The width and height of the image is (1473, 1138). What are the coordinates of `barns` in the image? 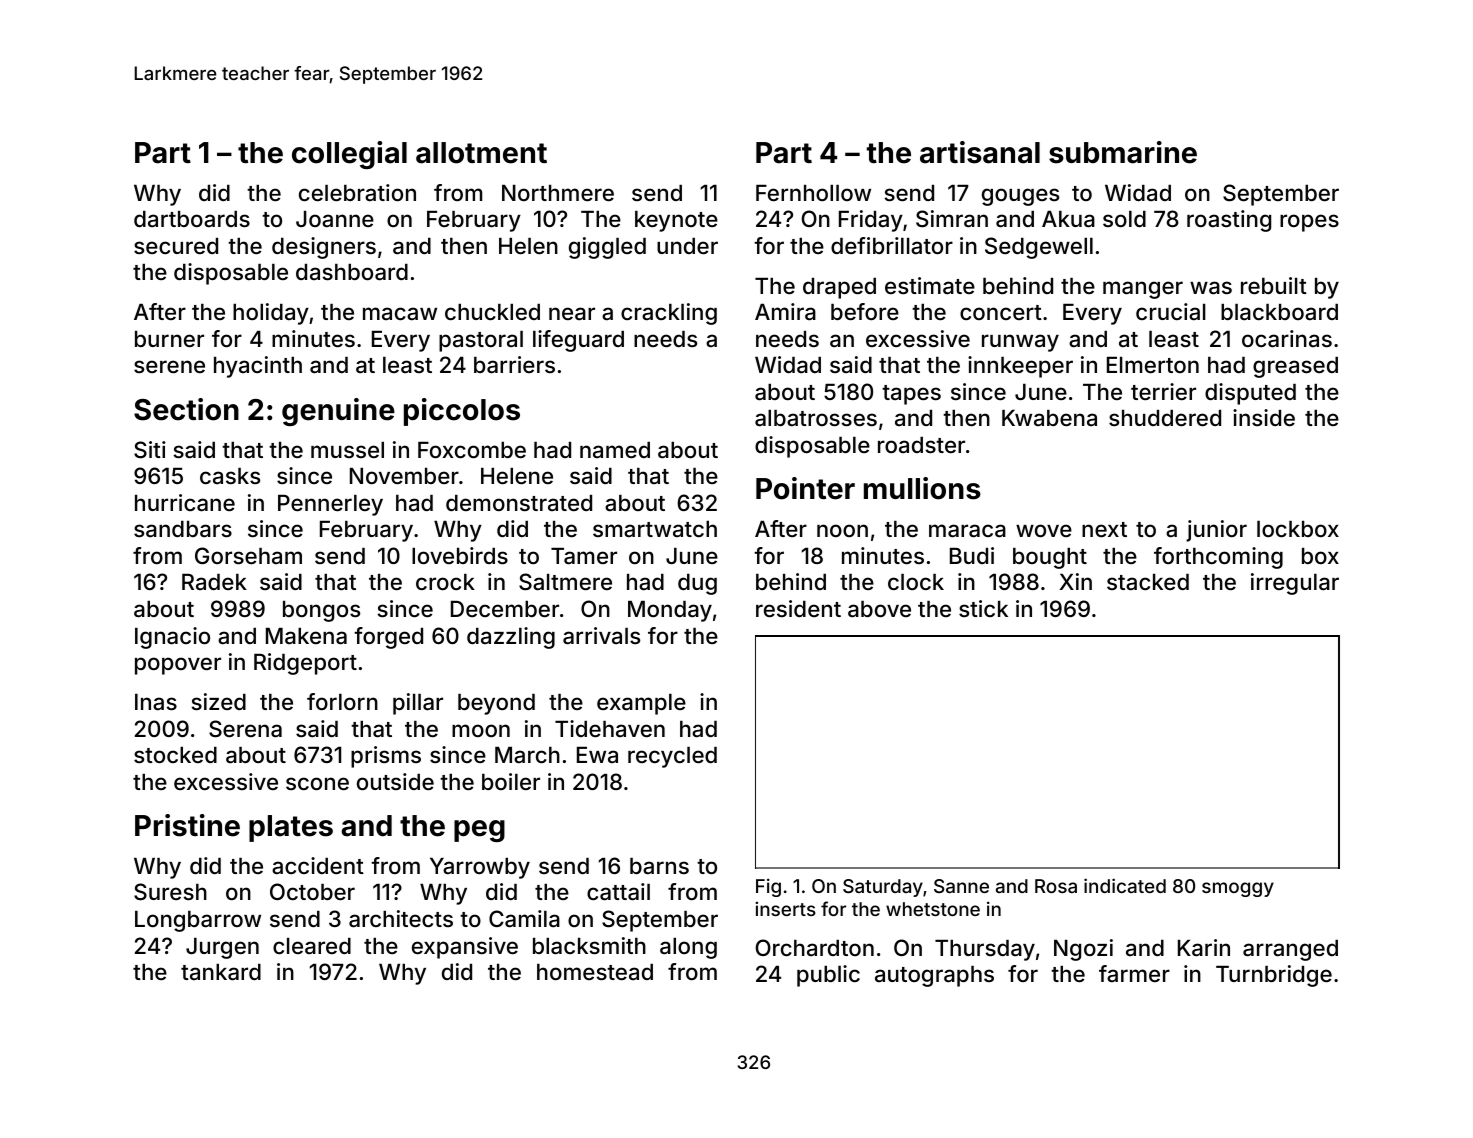 It's located at (659, 866).
